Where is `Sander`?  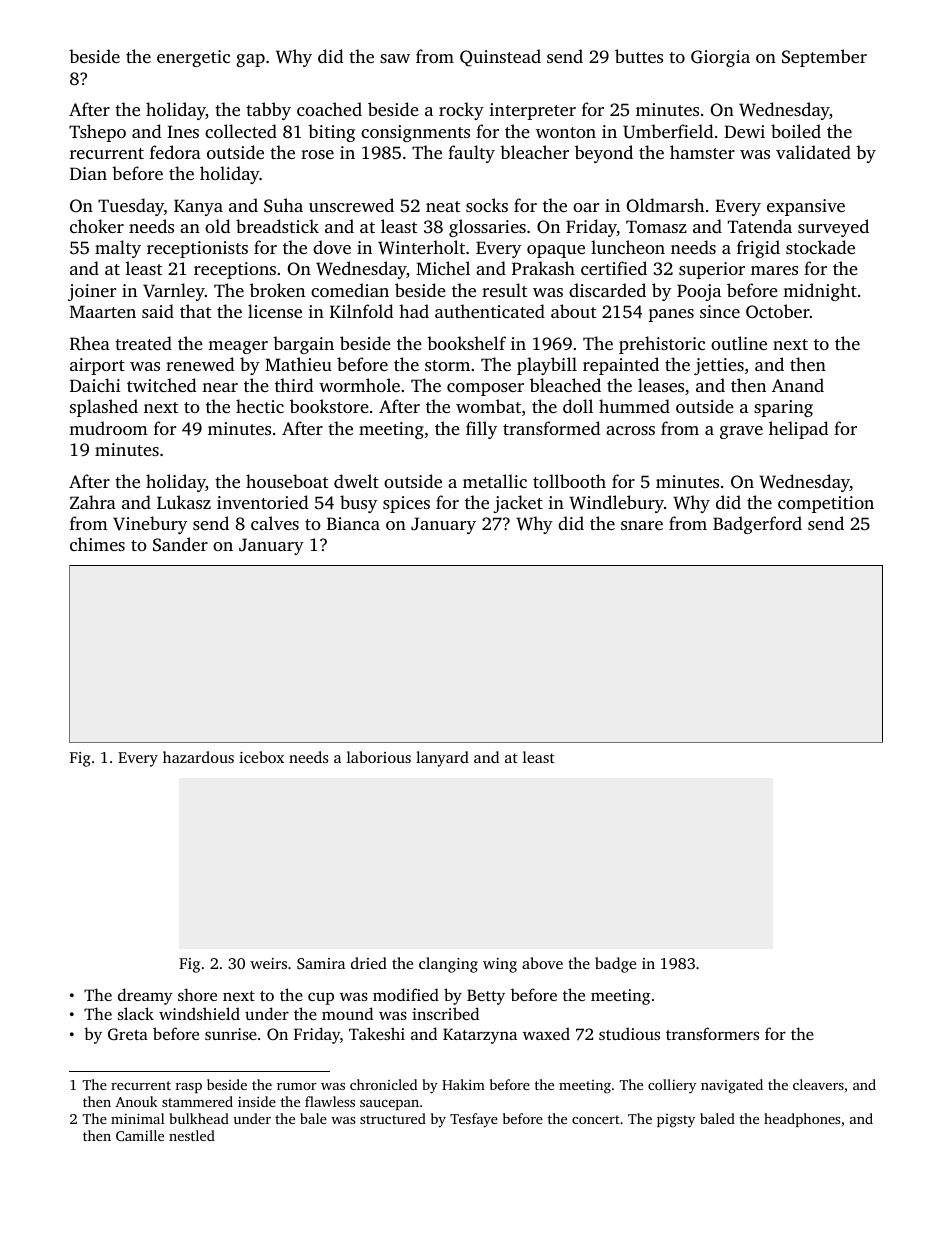 Sander is located at coordinates (180, 544).
